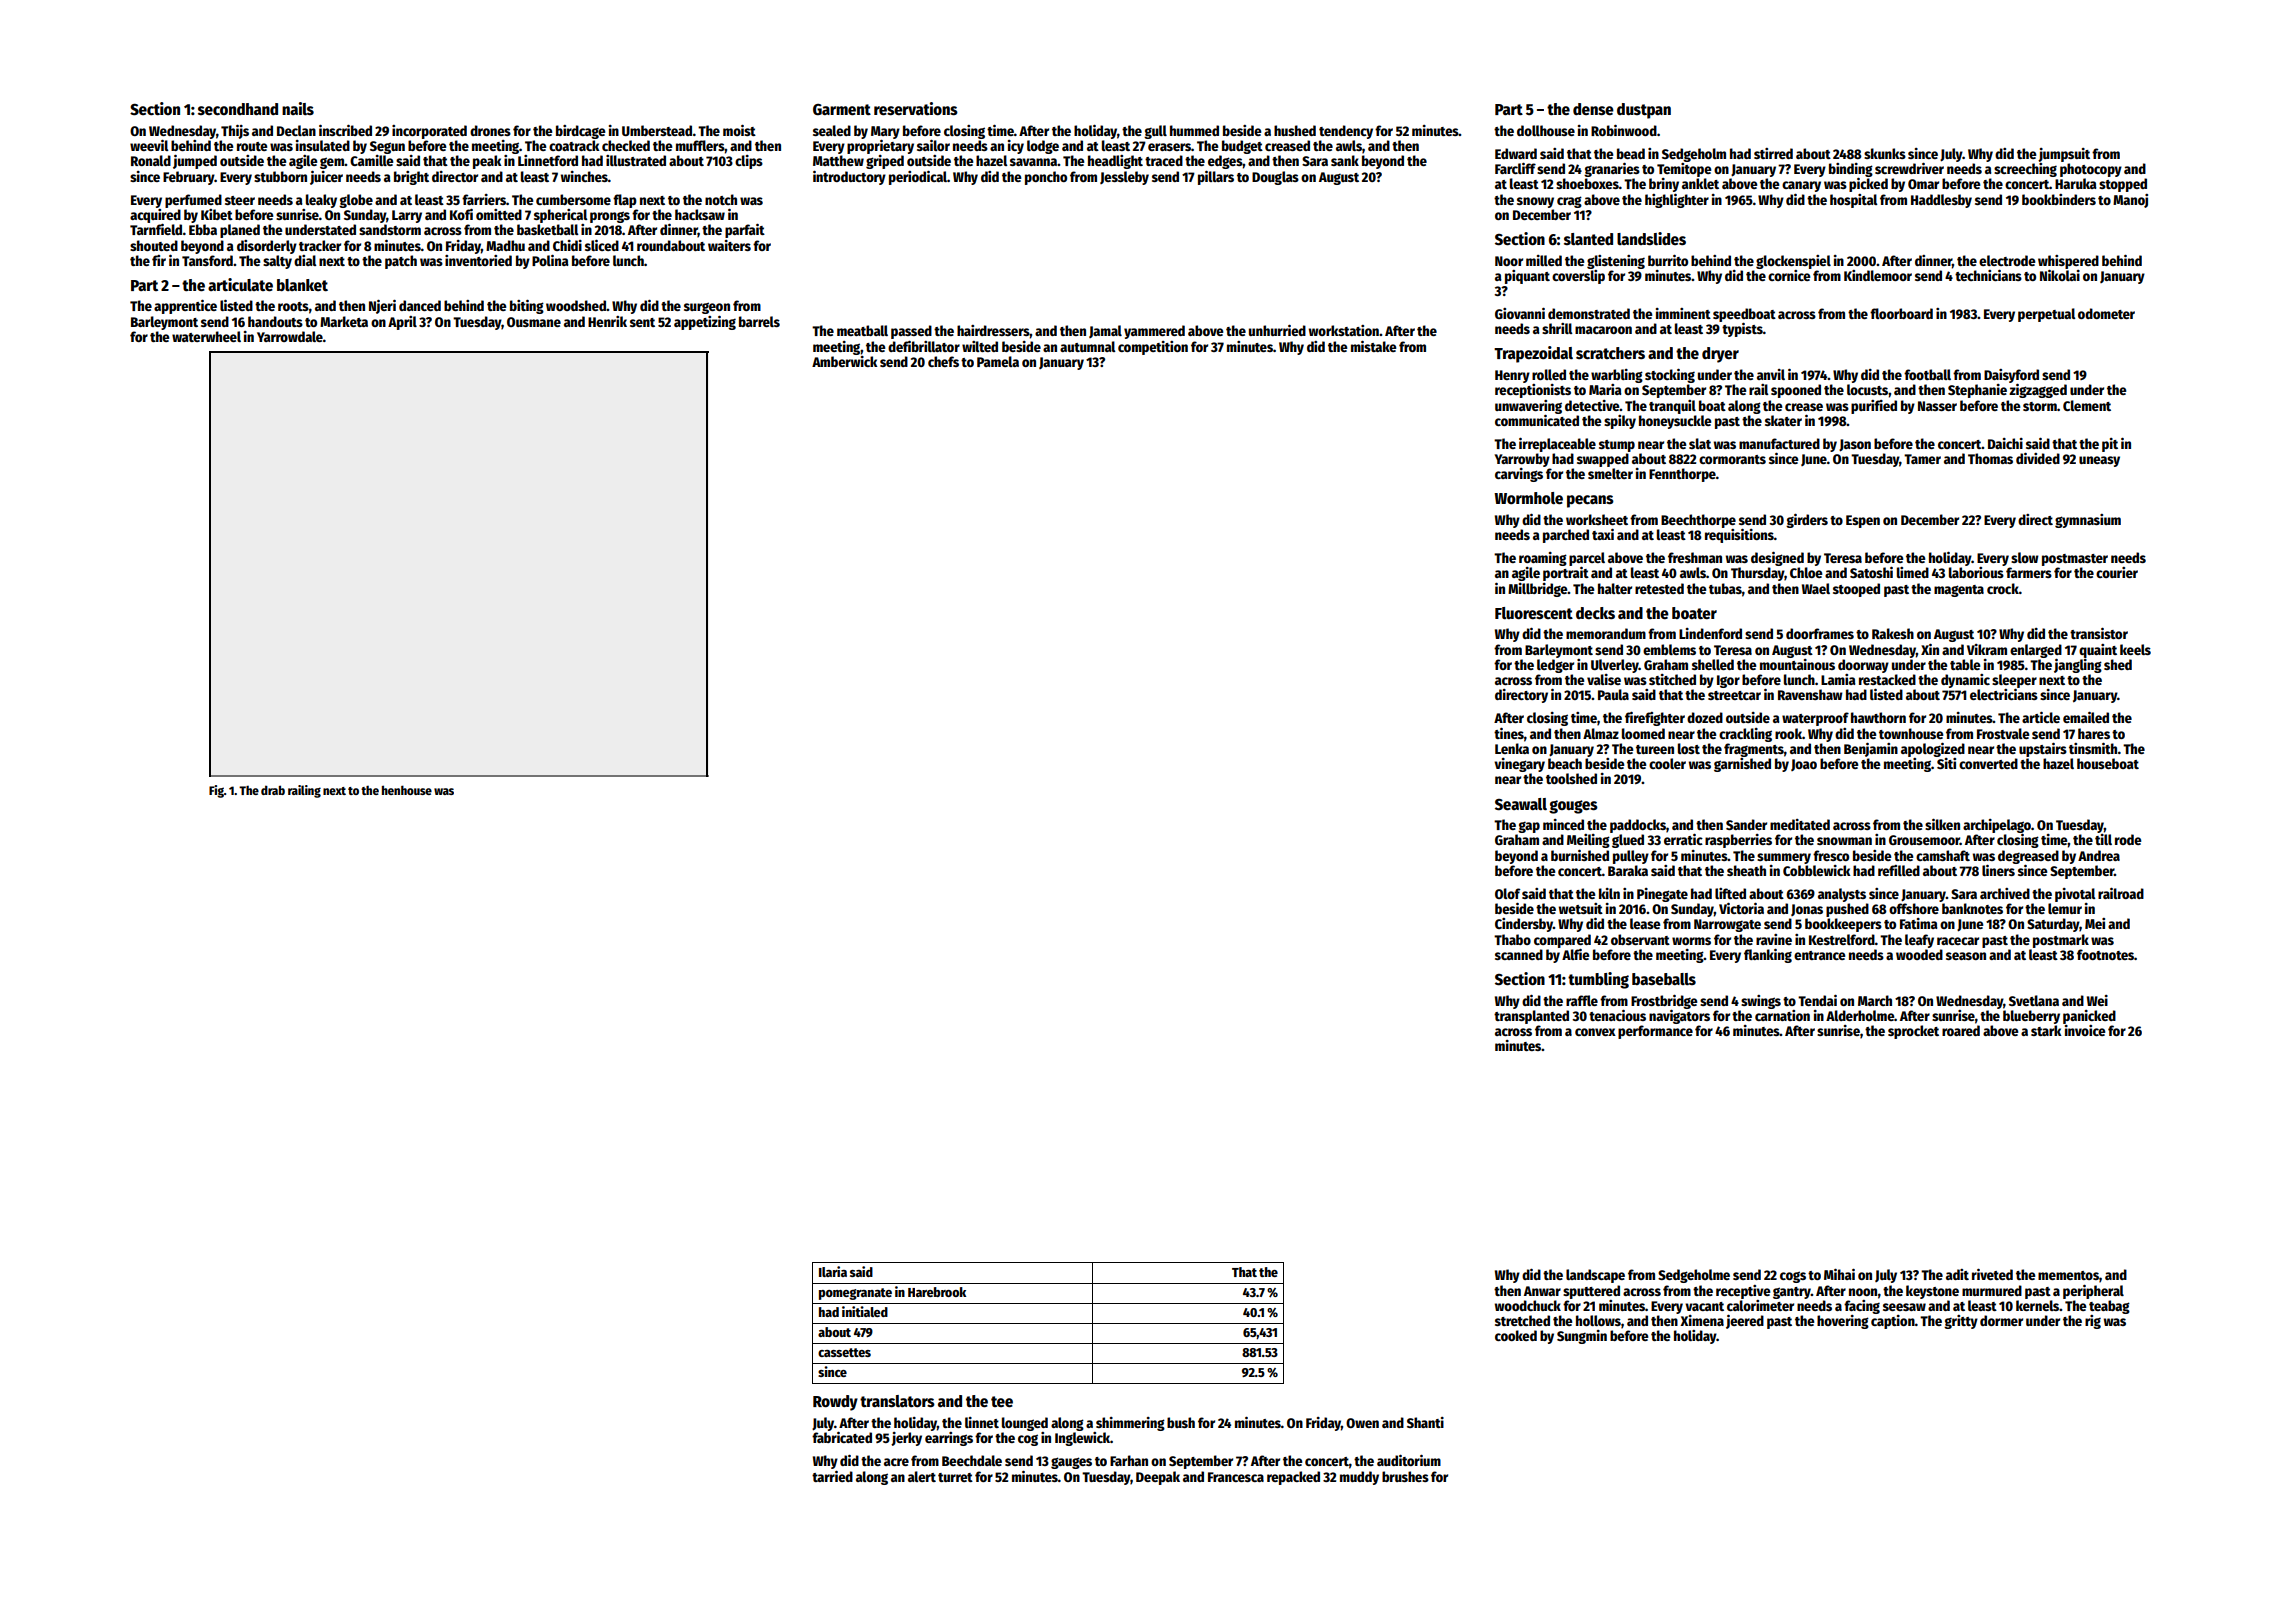 This page has height=1614, width=2282. What do you see at coordinates (855, 1294) in the page?
I see `pomegranate` at bounding box center [855, 1294].
